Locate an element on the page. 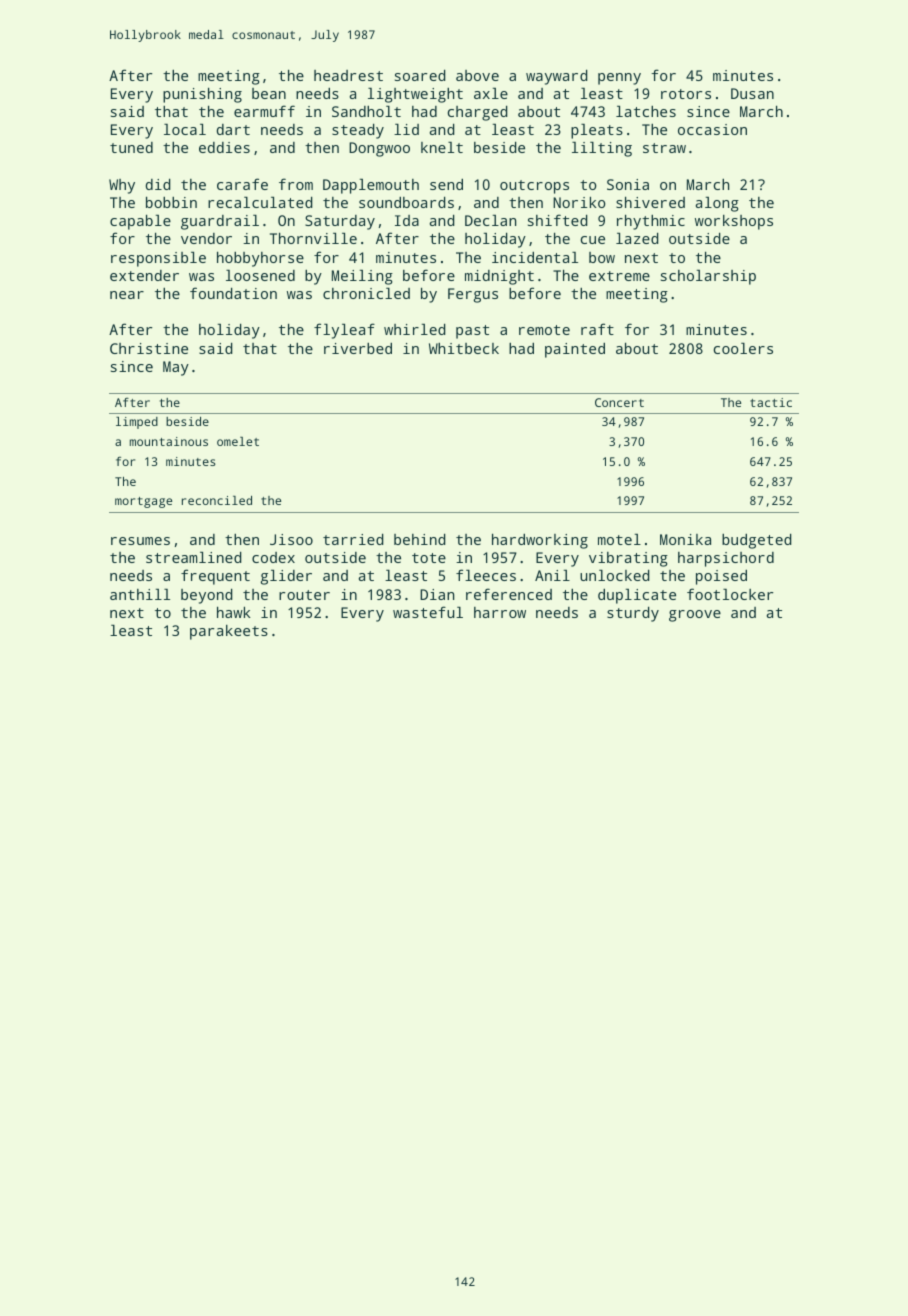 This document has height=1316, width=908. Monika is located at coordinates (685, 539).
